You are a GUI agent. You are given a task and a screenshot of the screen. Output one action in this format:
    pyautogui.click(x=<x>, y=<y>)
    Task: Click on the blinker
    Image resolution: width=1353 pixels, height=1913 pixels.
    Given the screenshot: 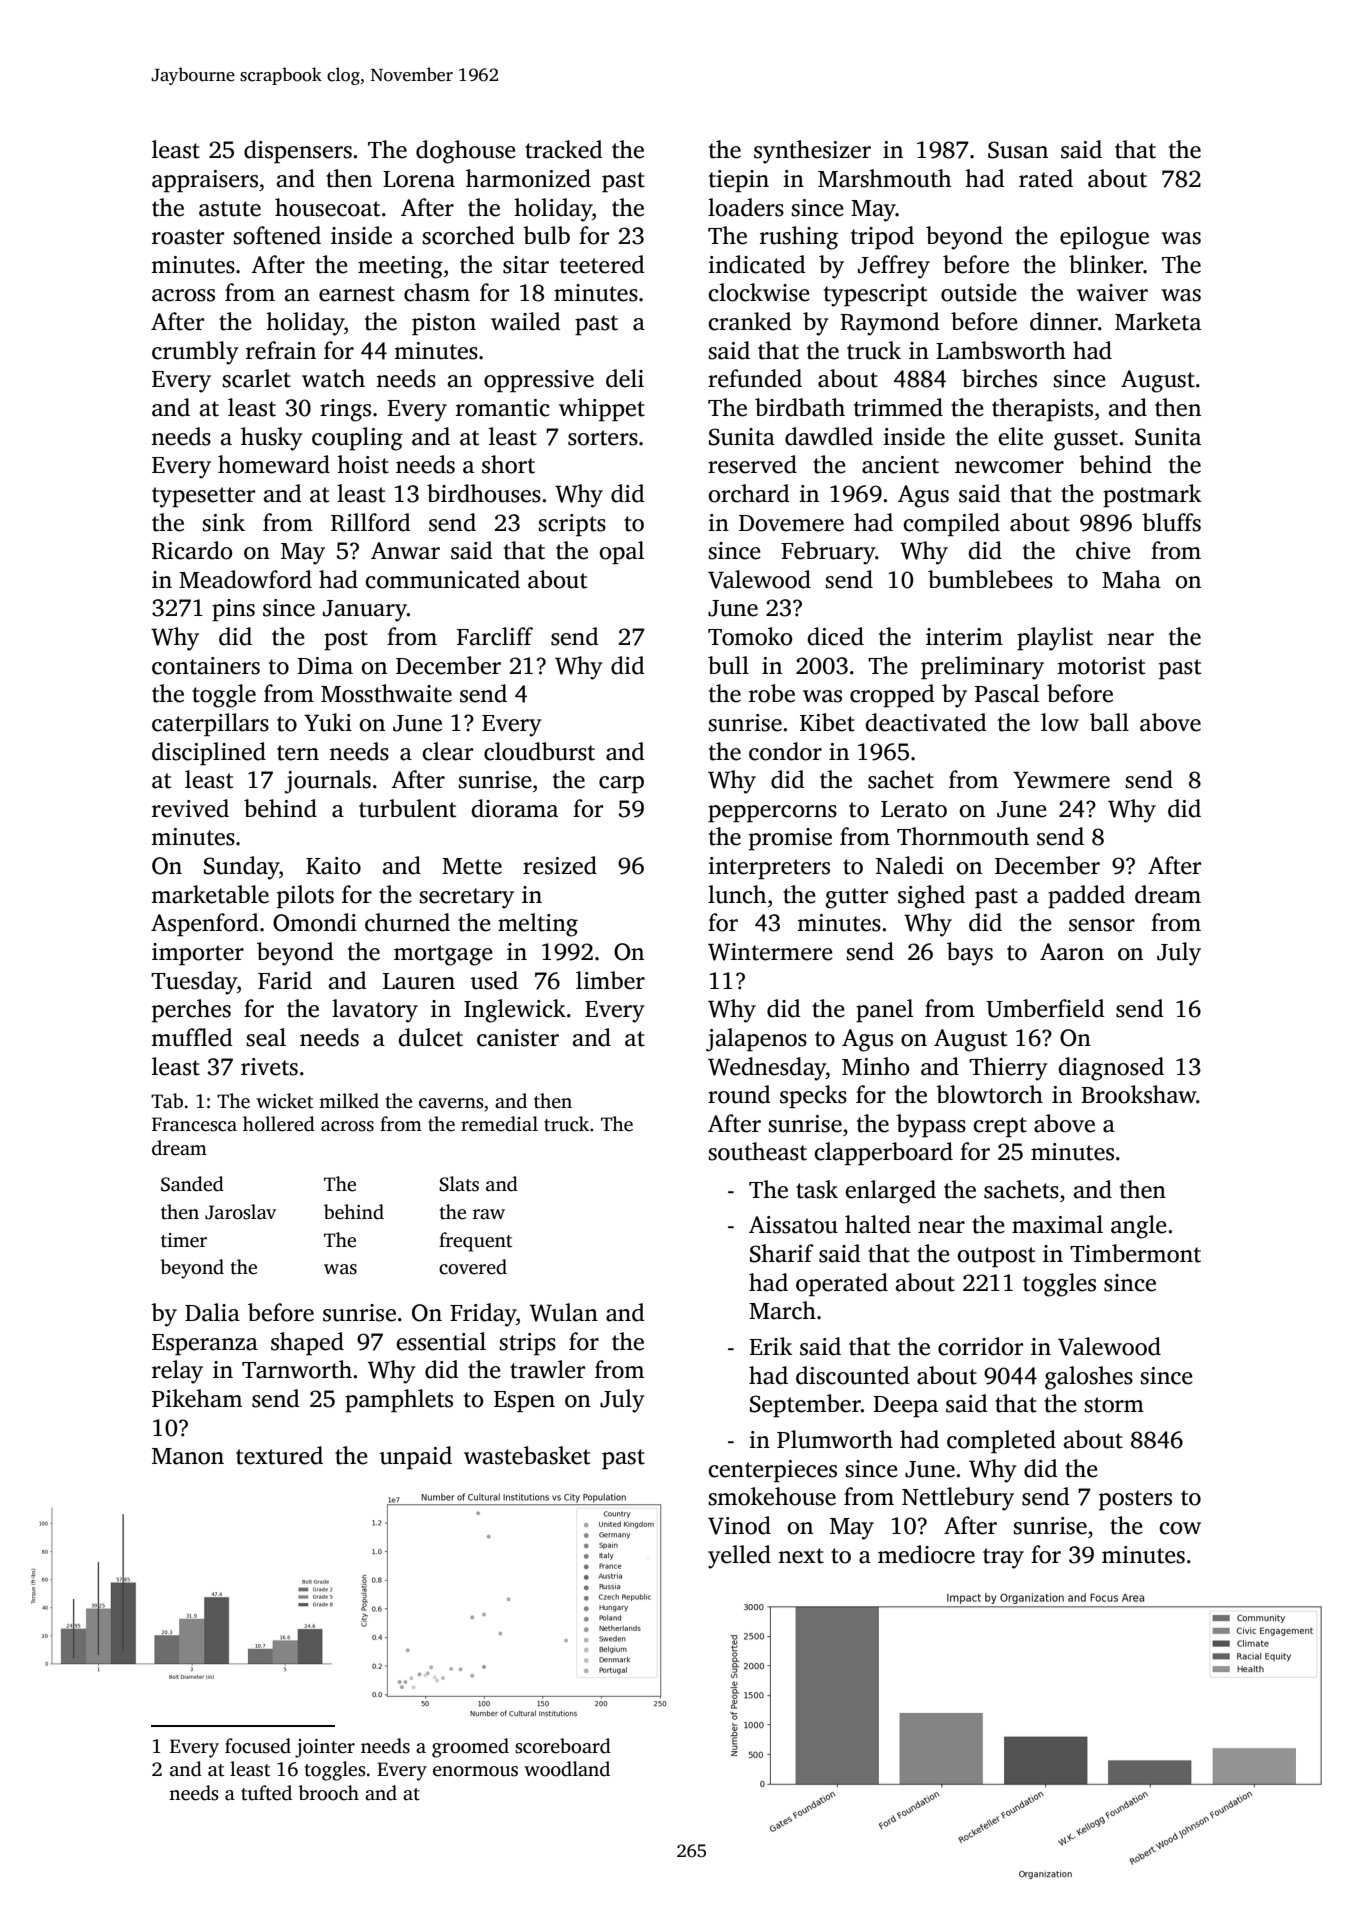 What is the action you would take?
    pyautogui.click(x=1106, y=264)
